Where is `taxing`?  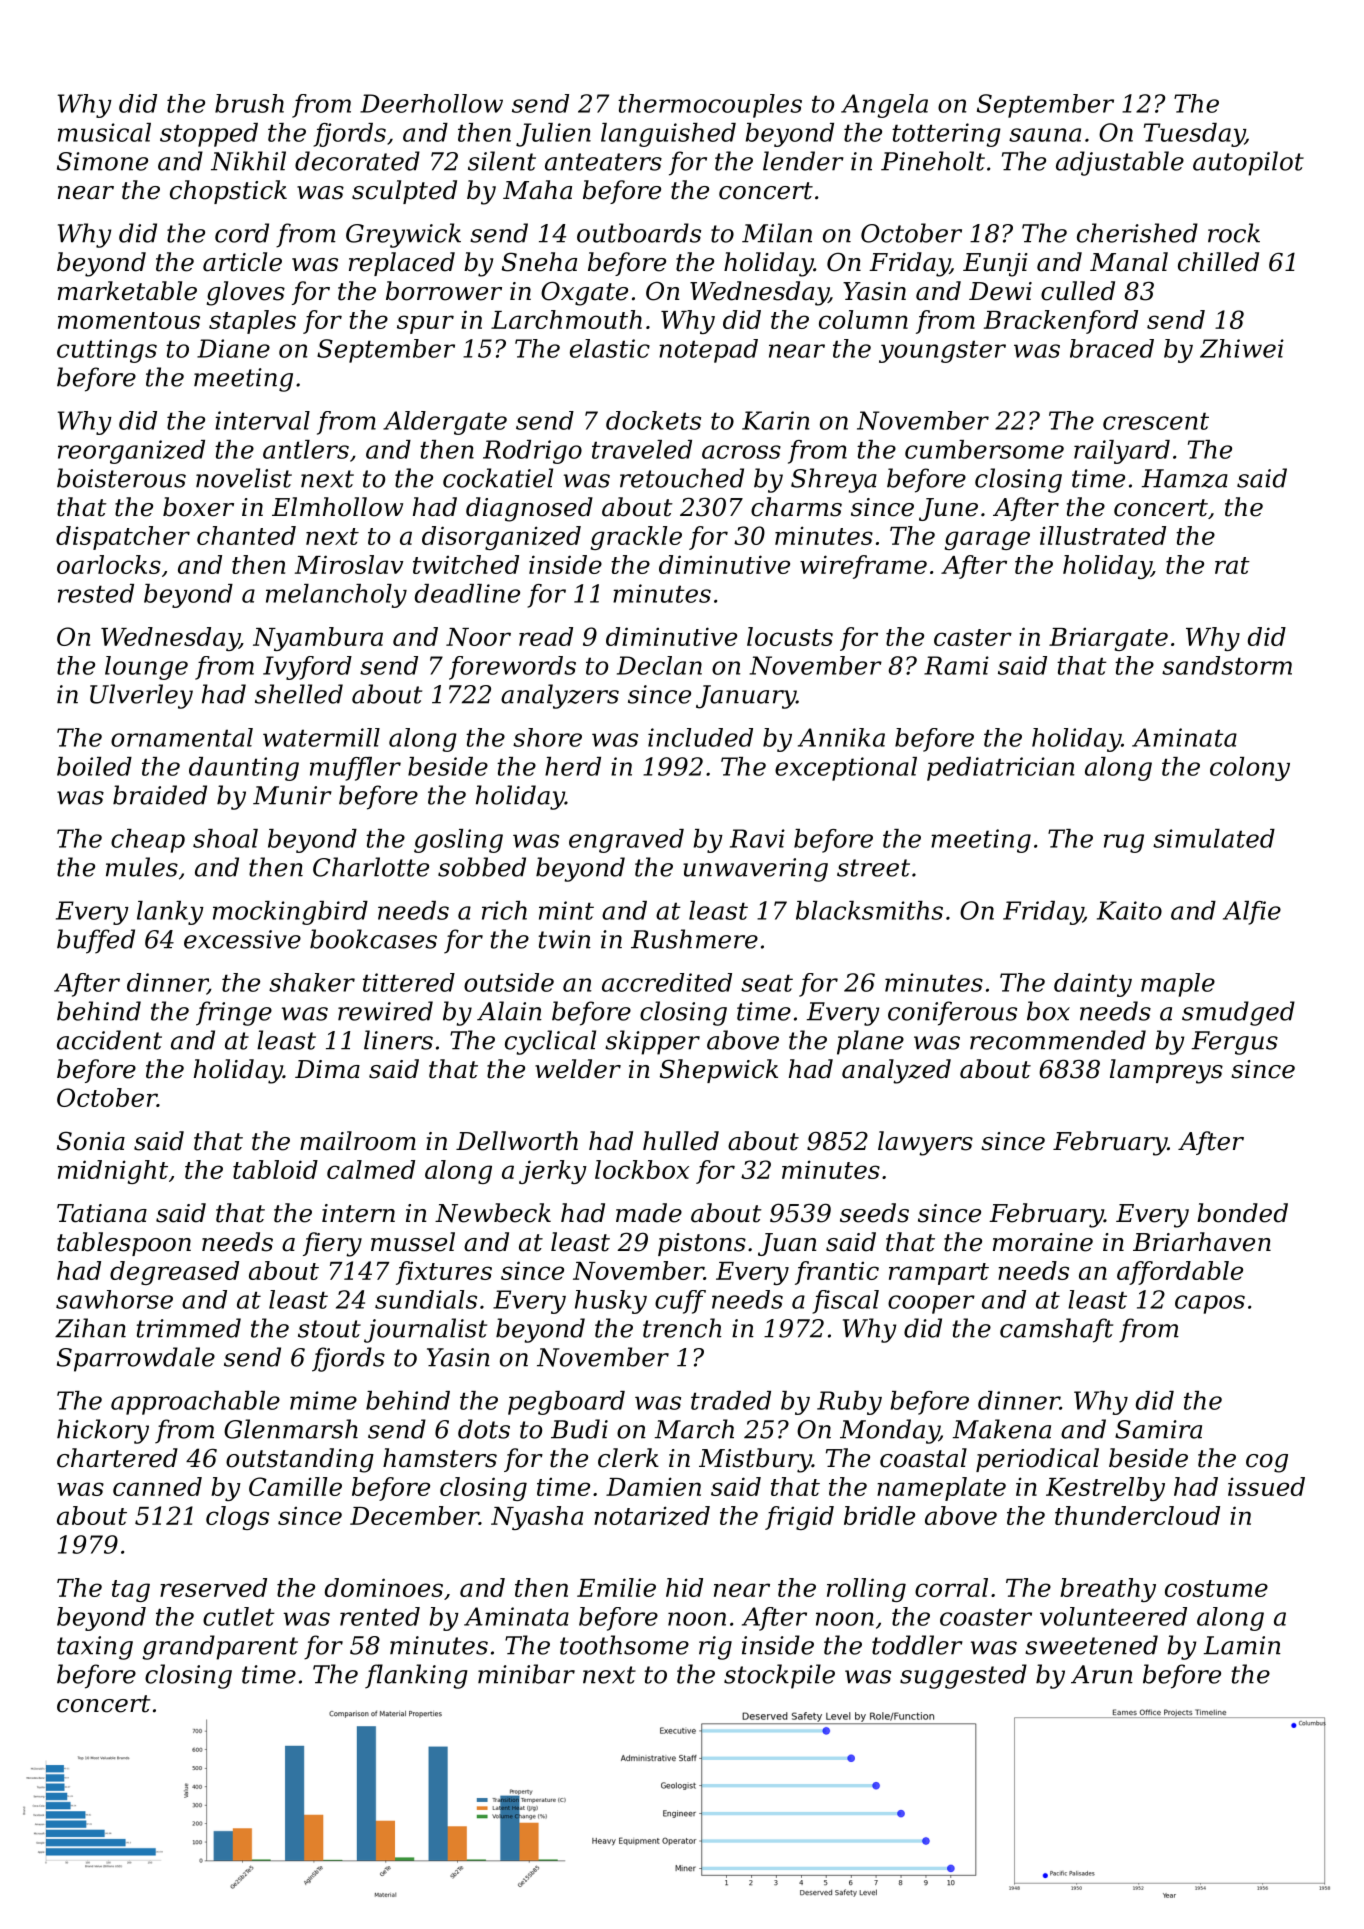 taxing is located at coordinates (95, 1648).
